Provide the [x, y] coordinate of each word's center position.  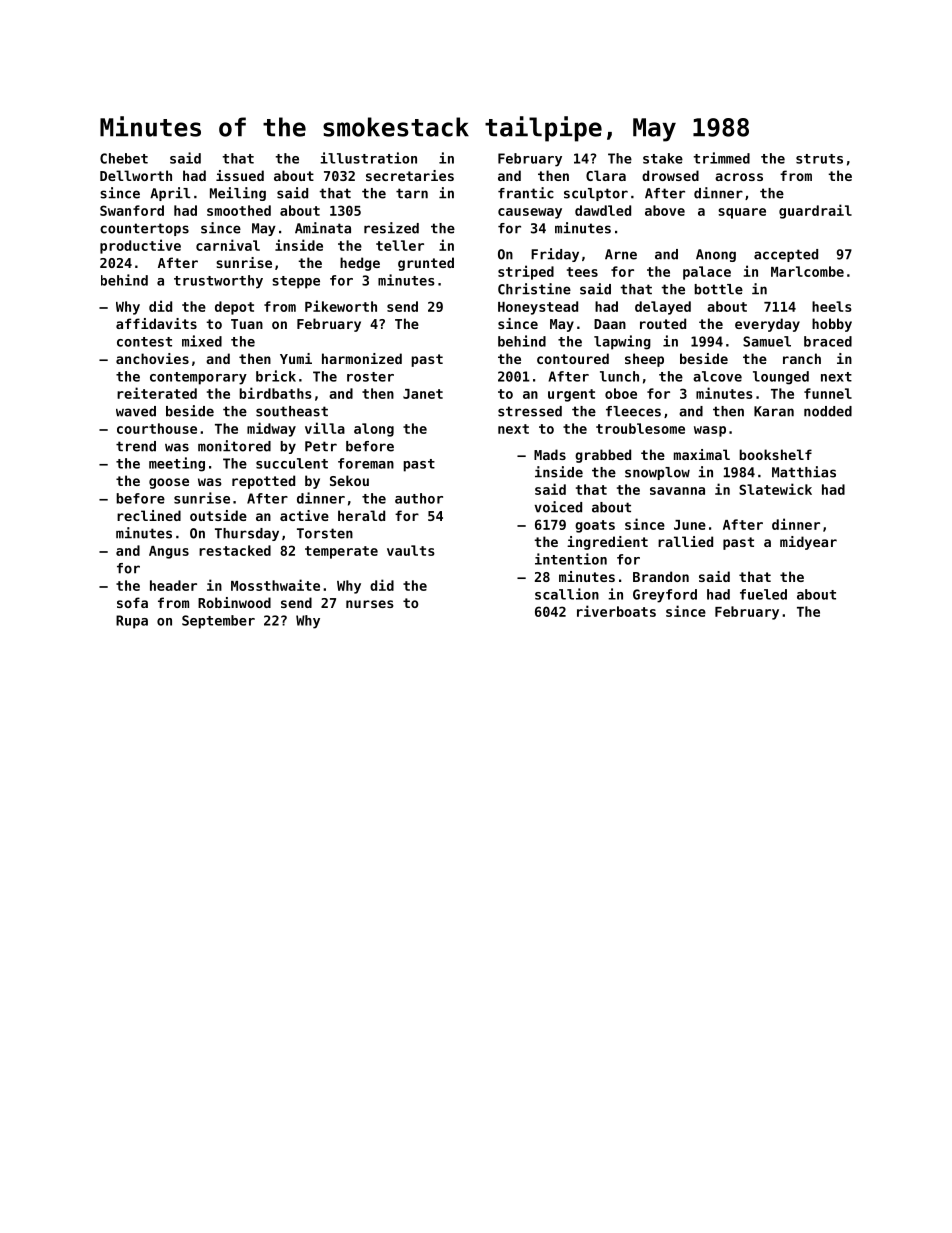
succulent [292, 463]
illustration [368, 158]
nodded [828, 411]
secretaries [410, 175]
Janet [423, 394]
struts [819, 159]
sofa [132, 602]
